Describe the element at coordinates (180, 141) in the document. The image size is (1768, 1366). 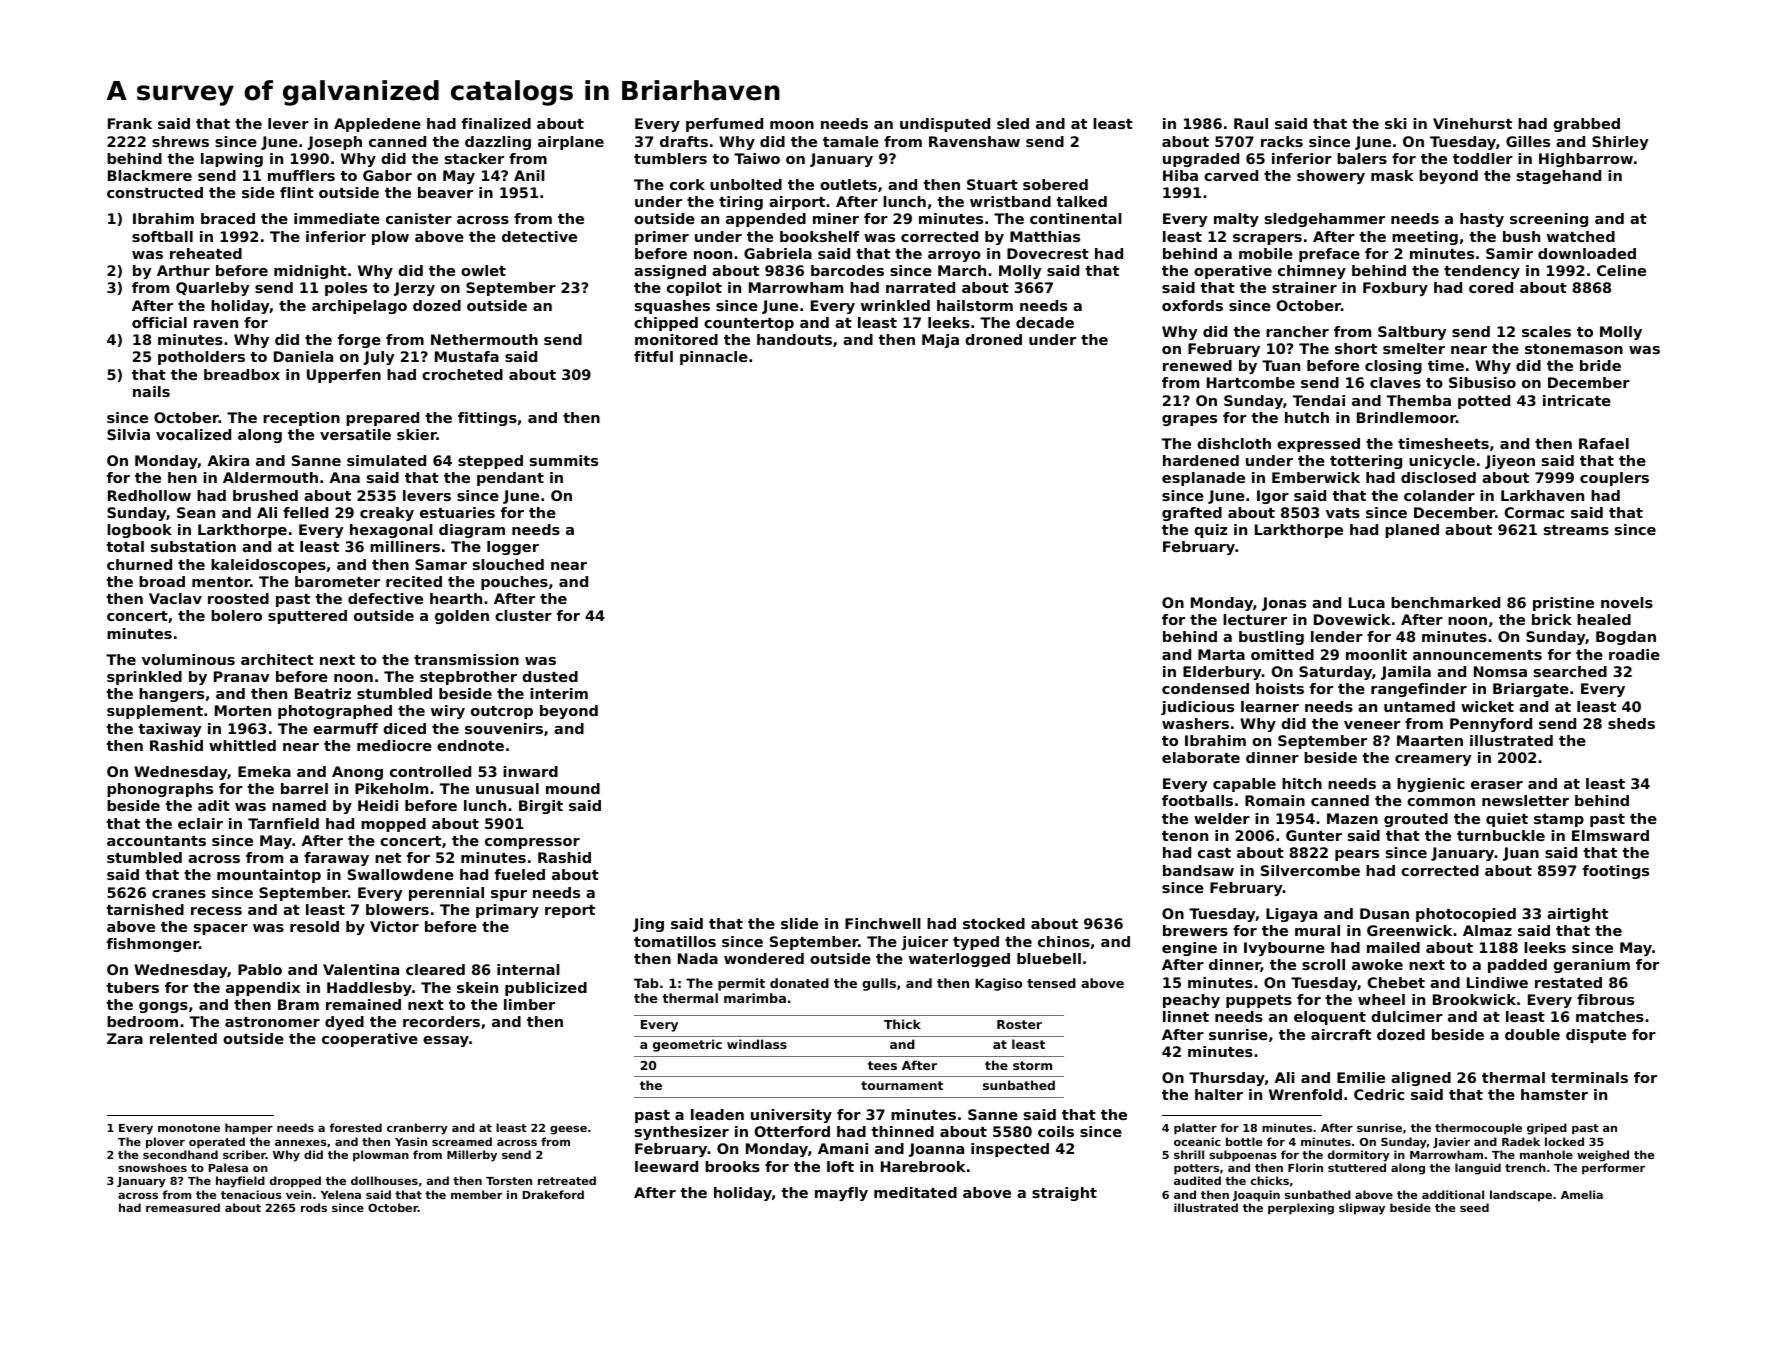
I see `shrews` at that location.
